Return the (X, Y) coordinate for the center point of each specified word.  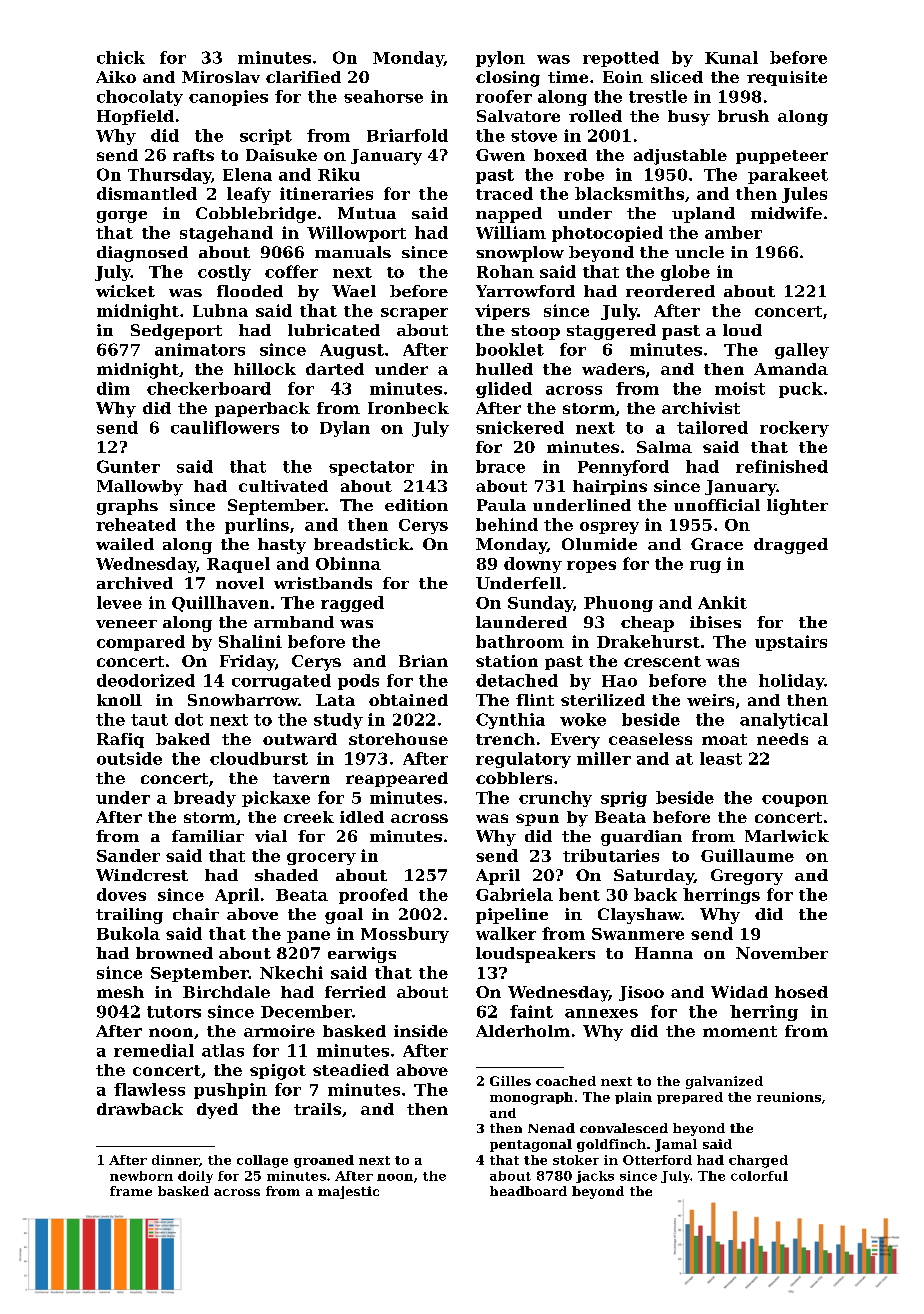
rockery (794, 429)
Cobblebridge (256, 215)
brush (743, 116)
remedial (154, 1050)
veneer (126, 624)
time (568, 77)
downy (533, 565)
